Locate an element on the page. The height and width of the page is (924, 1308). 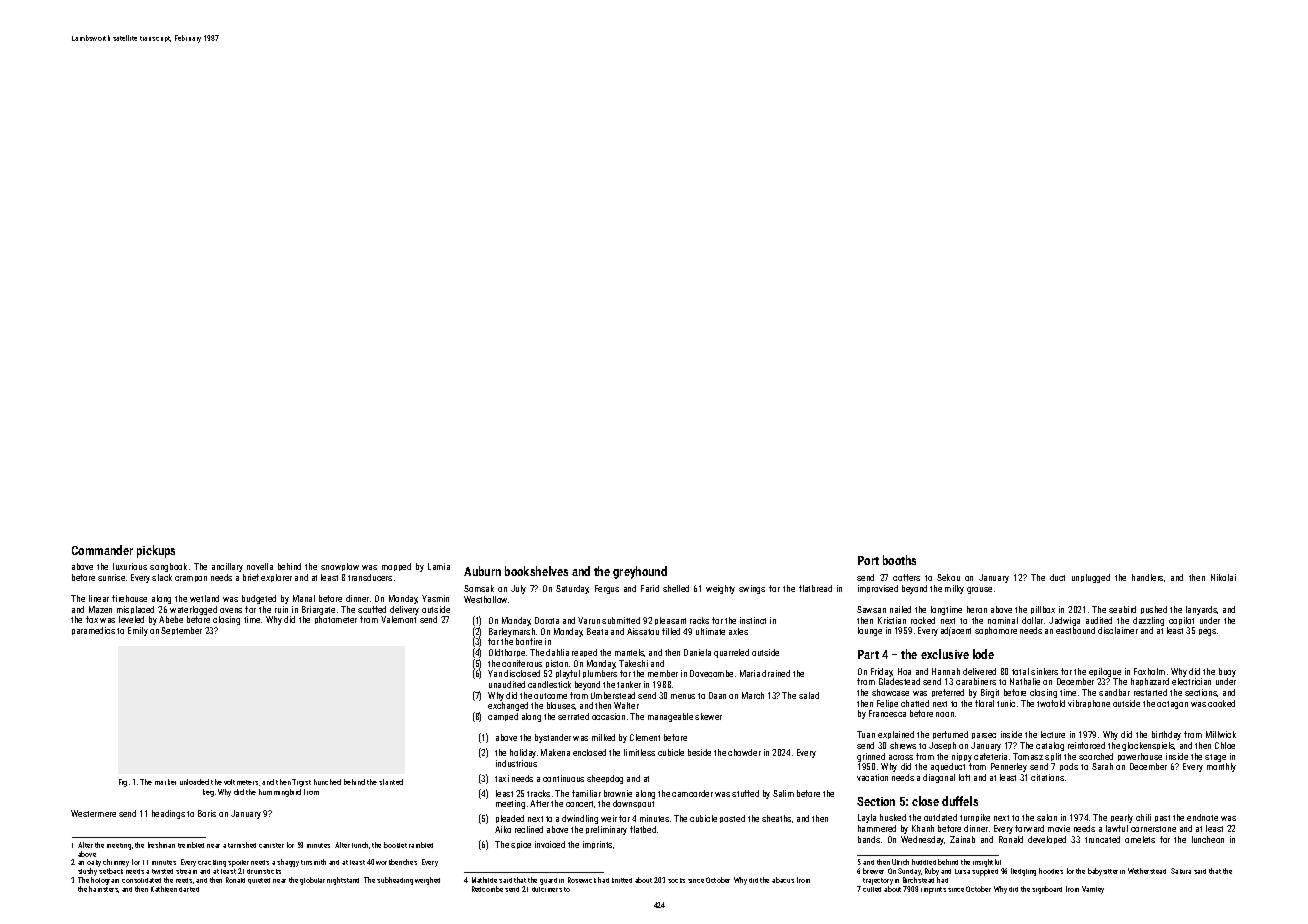
eastbound is located at coordinates (1075, 630).
